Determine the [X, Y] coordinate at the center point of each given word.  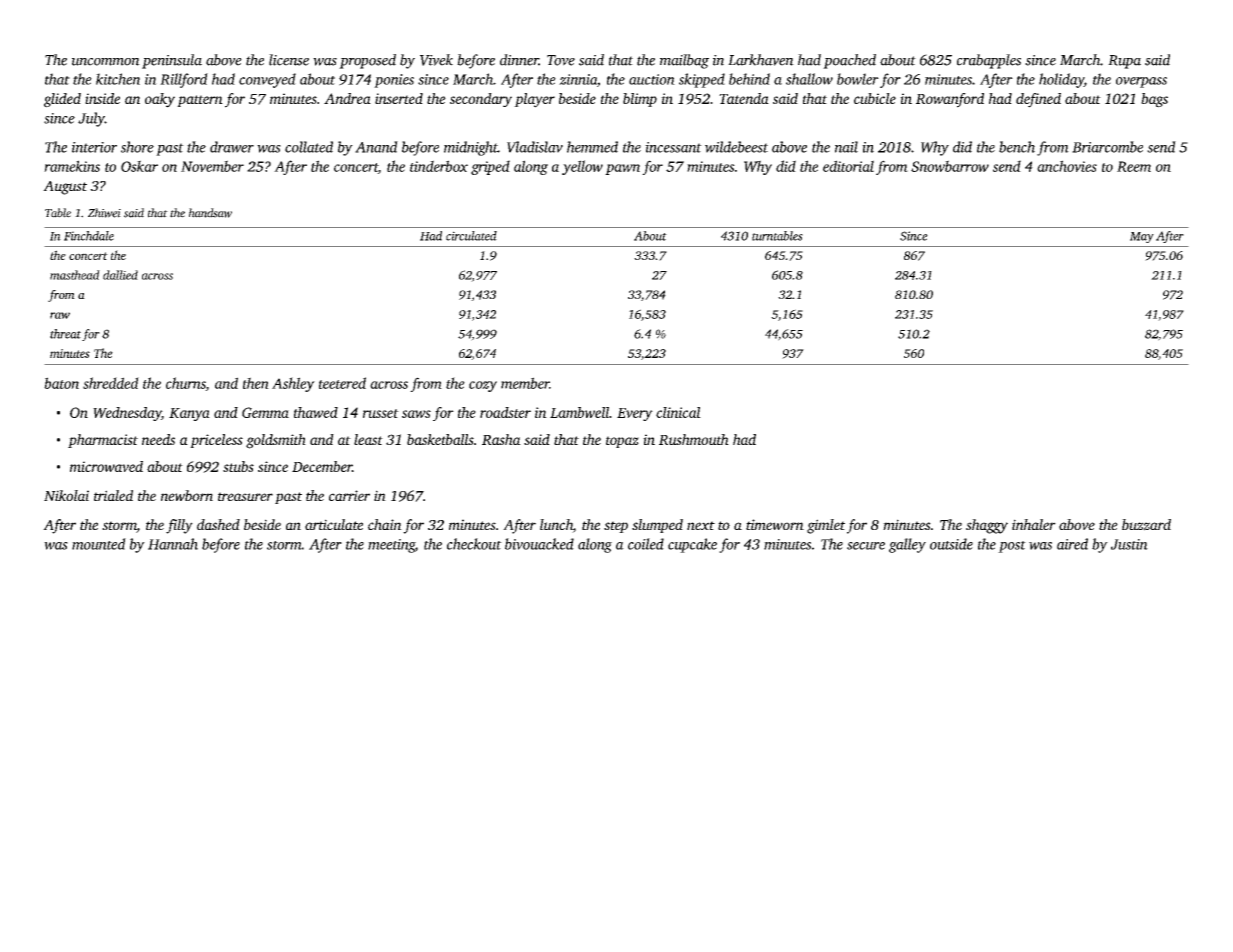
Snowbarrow [950, 166]
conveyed [267, 80]
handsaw [210, 213]
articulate [334, 524]
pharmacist [103, 441]
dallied [120, 275]
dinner [519, 60]
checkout [474, 544]
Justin [1129, 544]
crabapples [989, 61]
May [1142, 237]
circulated [471, 236]
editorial [848, 166]
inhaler [1034, 524]
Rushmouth [694, 439]
